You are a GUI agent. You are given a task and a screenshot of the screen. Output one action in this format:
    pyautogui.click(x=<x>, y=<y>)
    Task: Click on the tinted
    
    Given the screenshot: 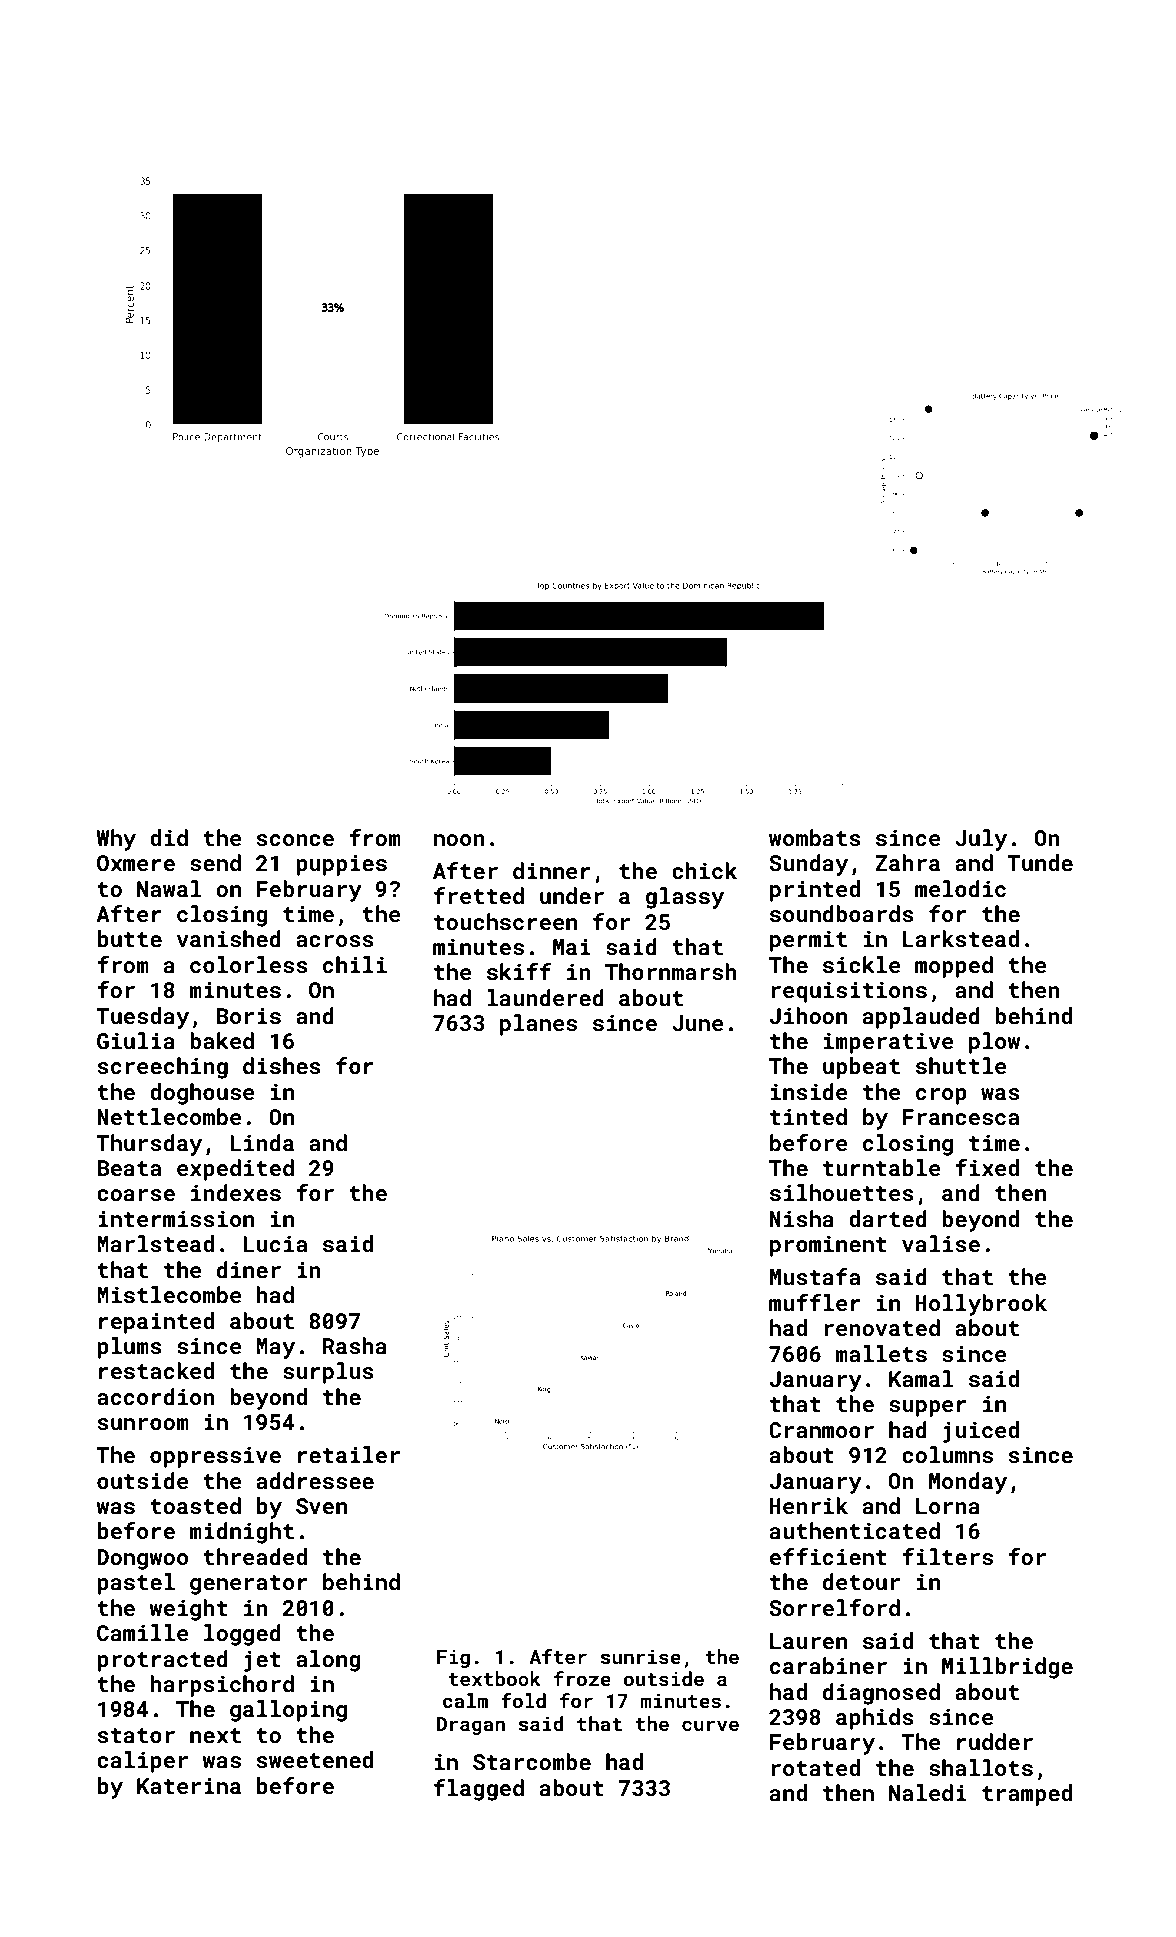 What is the action you would take?
    pyautogui.click(x=808, y=1116)
